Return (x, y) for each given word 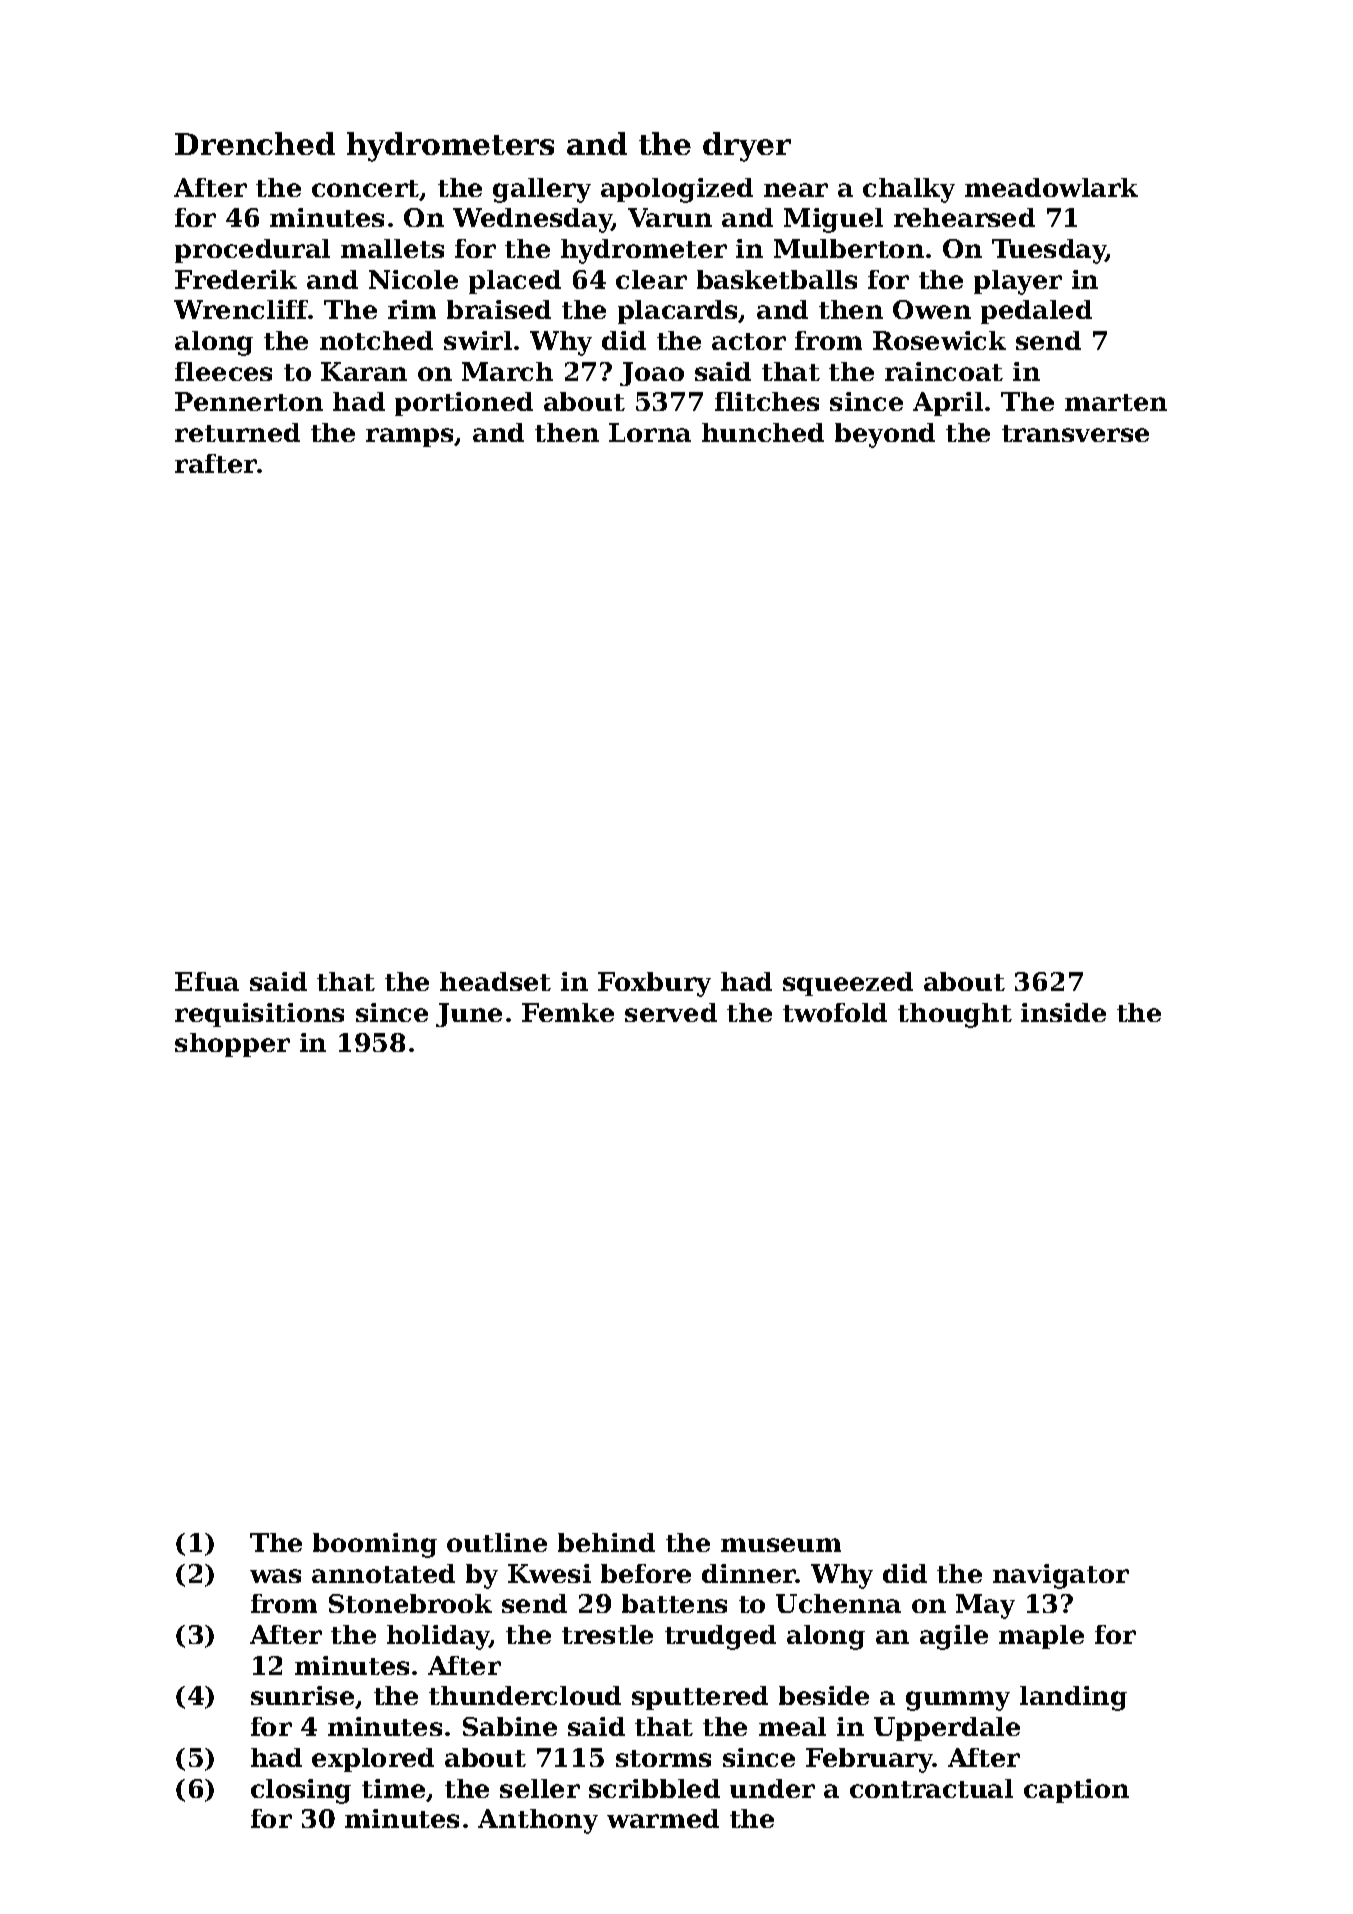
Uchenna (838, 1603)
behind (606, 1542)
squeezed (848, 984)
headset (495, 981)
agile (954, 1637)
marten (1116, 402)
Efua (207, 981)
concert (366, 190)
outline (497, 1542)
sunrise (302, 1695)
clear (651, 279)
